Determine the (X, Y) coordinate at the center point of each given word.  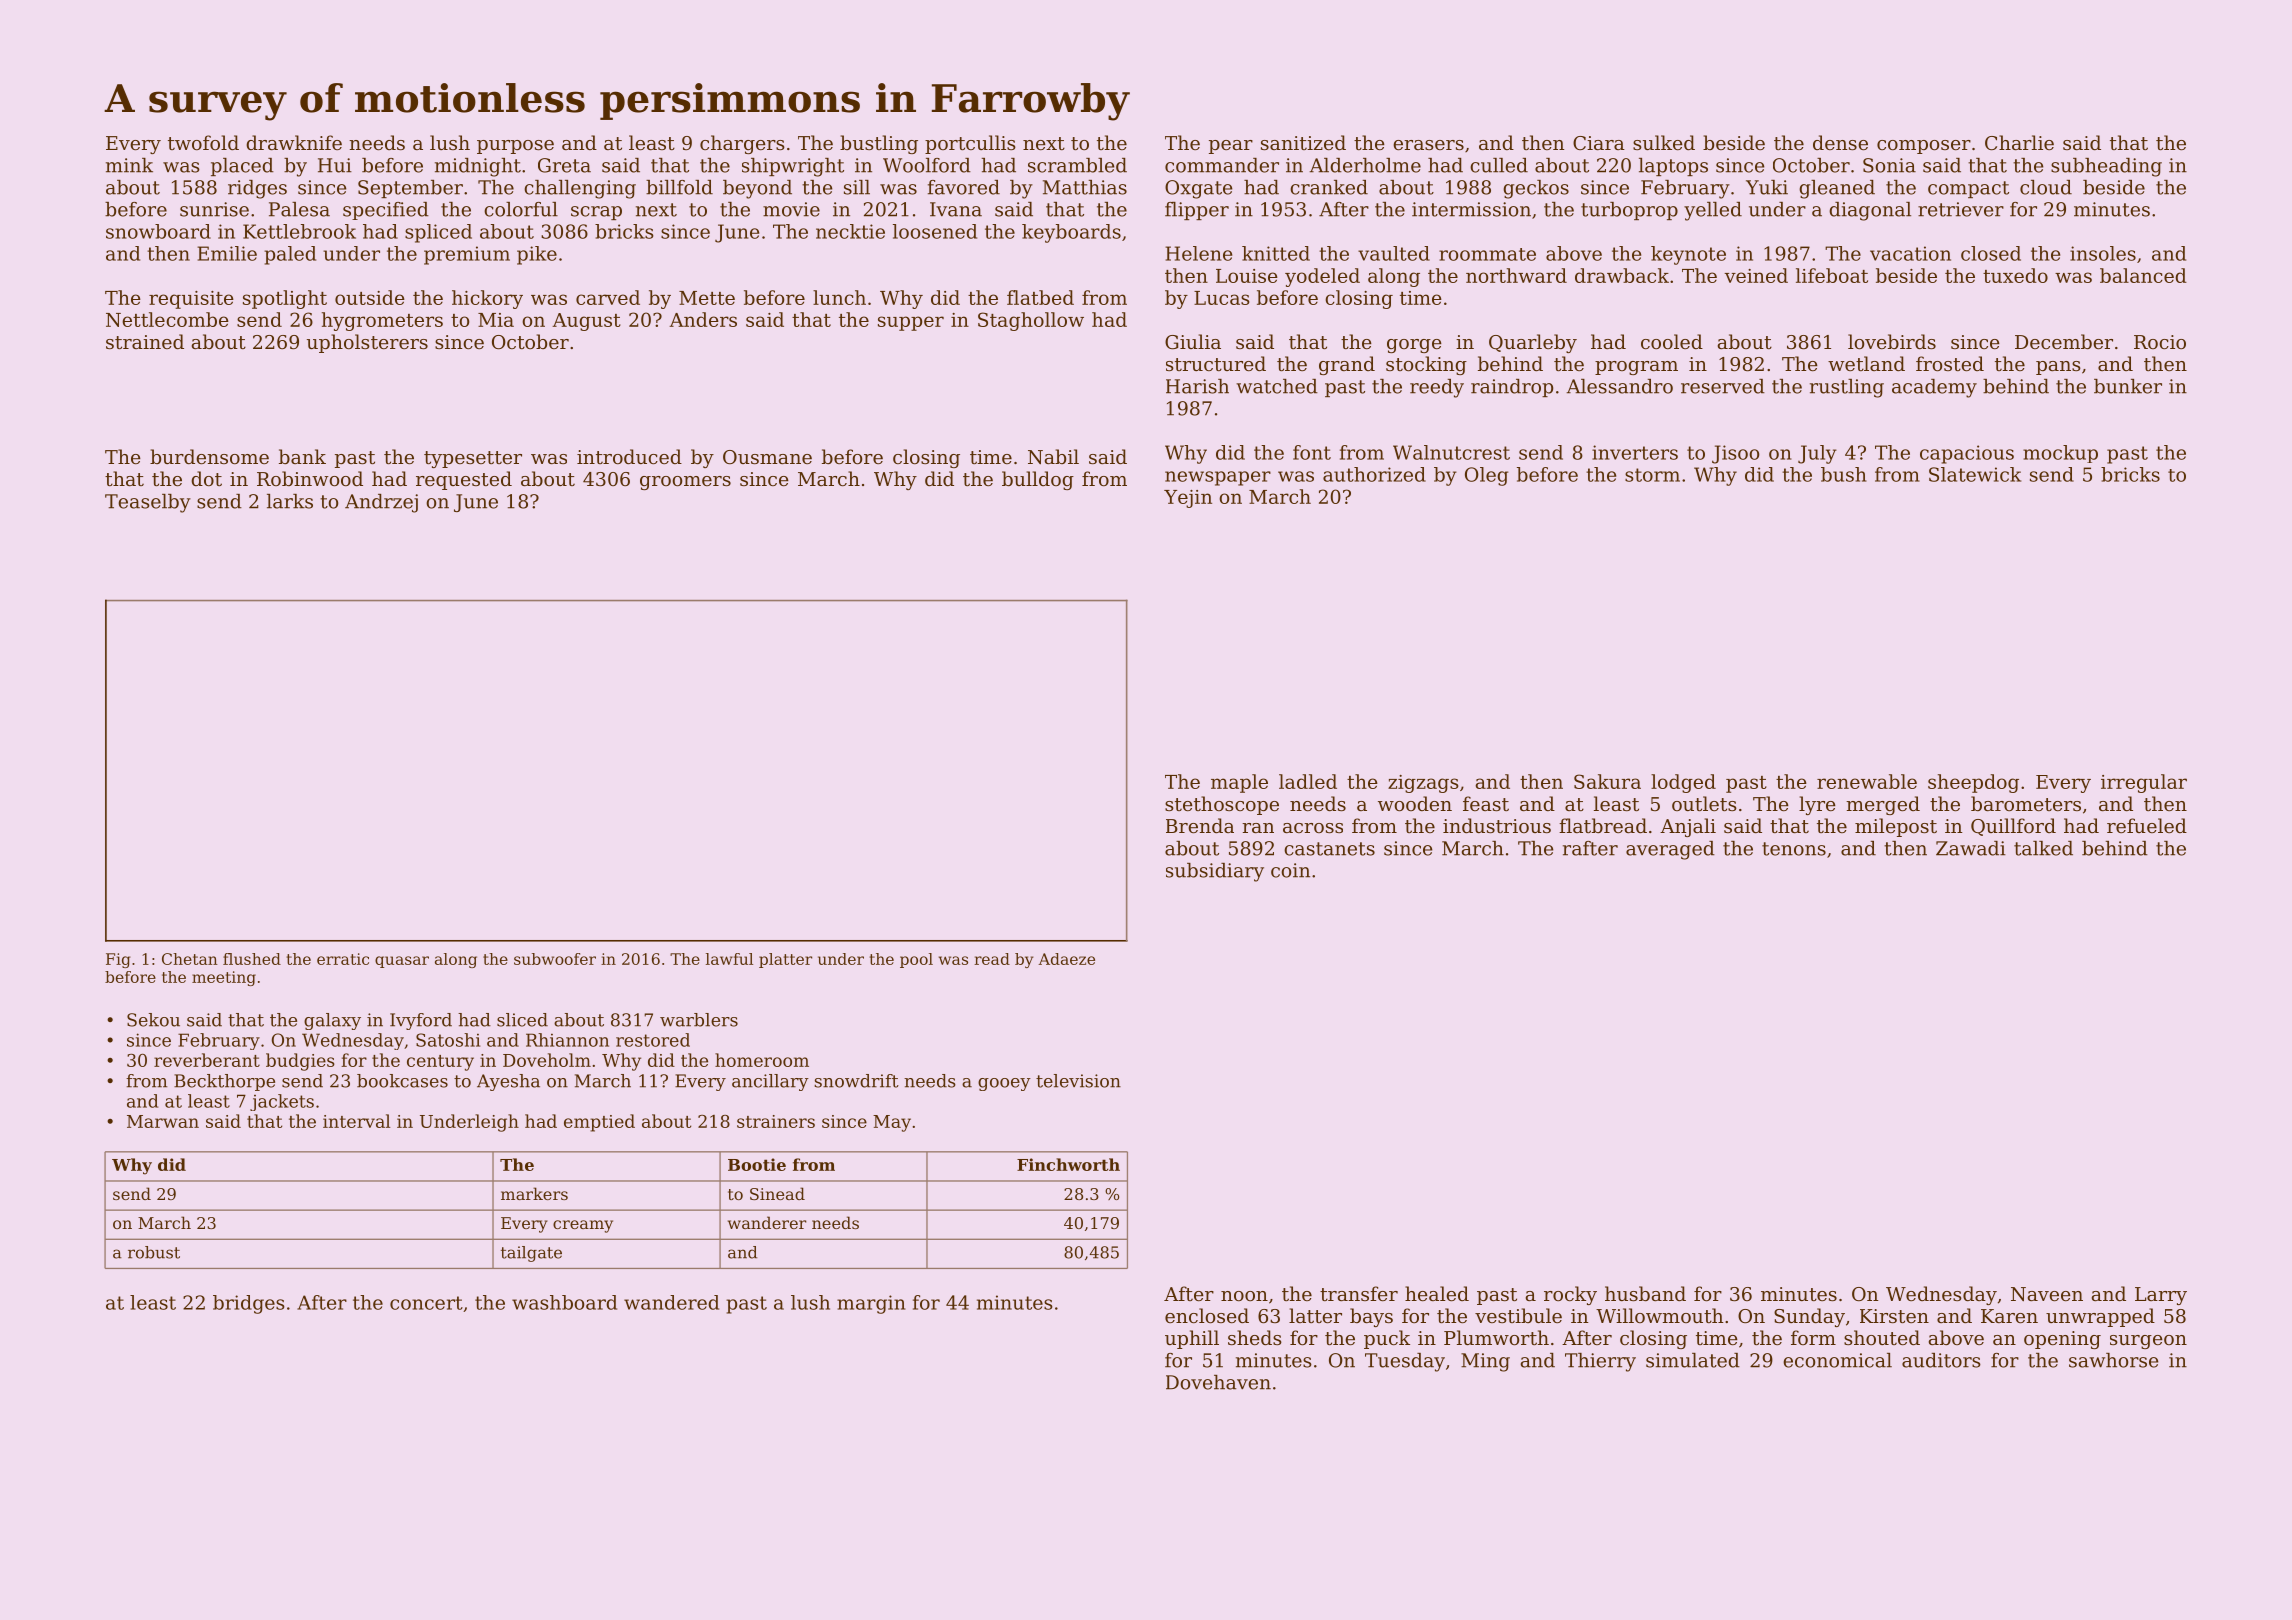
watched (1277, 386)
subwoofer (555, 959)
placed (242, 167)
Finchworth (1068, 1164)
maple (1239, 783)
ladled (1308, 781)
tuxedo (2015, 275)
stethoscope (1222, 805)
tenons (1794, 849)
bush (1844, 474)
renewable (1867, 781)
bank (302, 456)
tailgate (531, 1254)
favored (964, 187)
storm (1652, 475)
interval (356, 1121)
